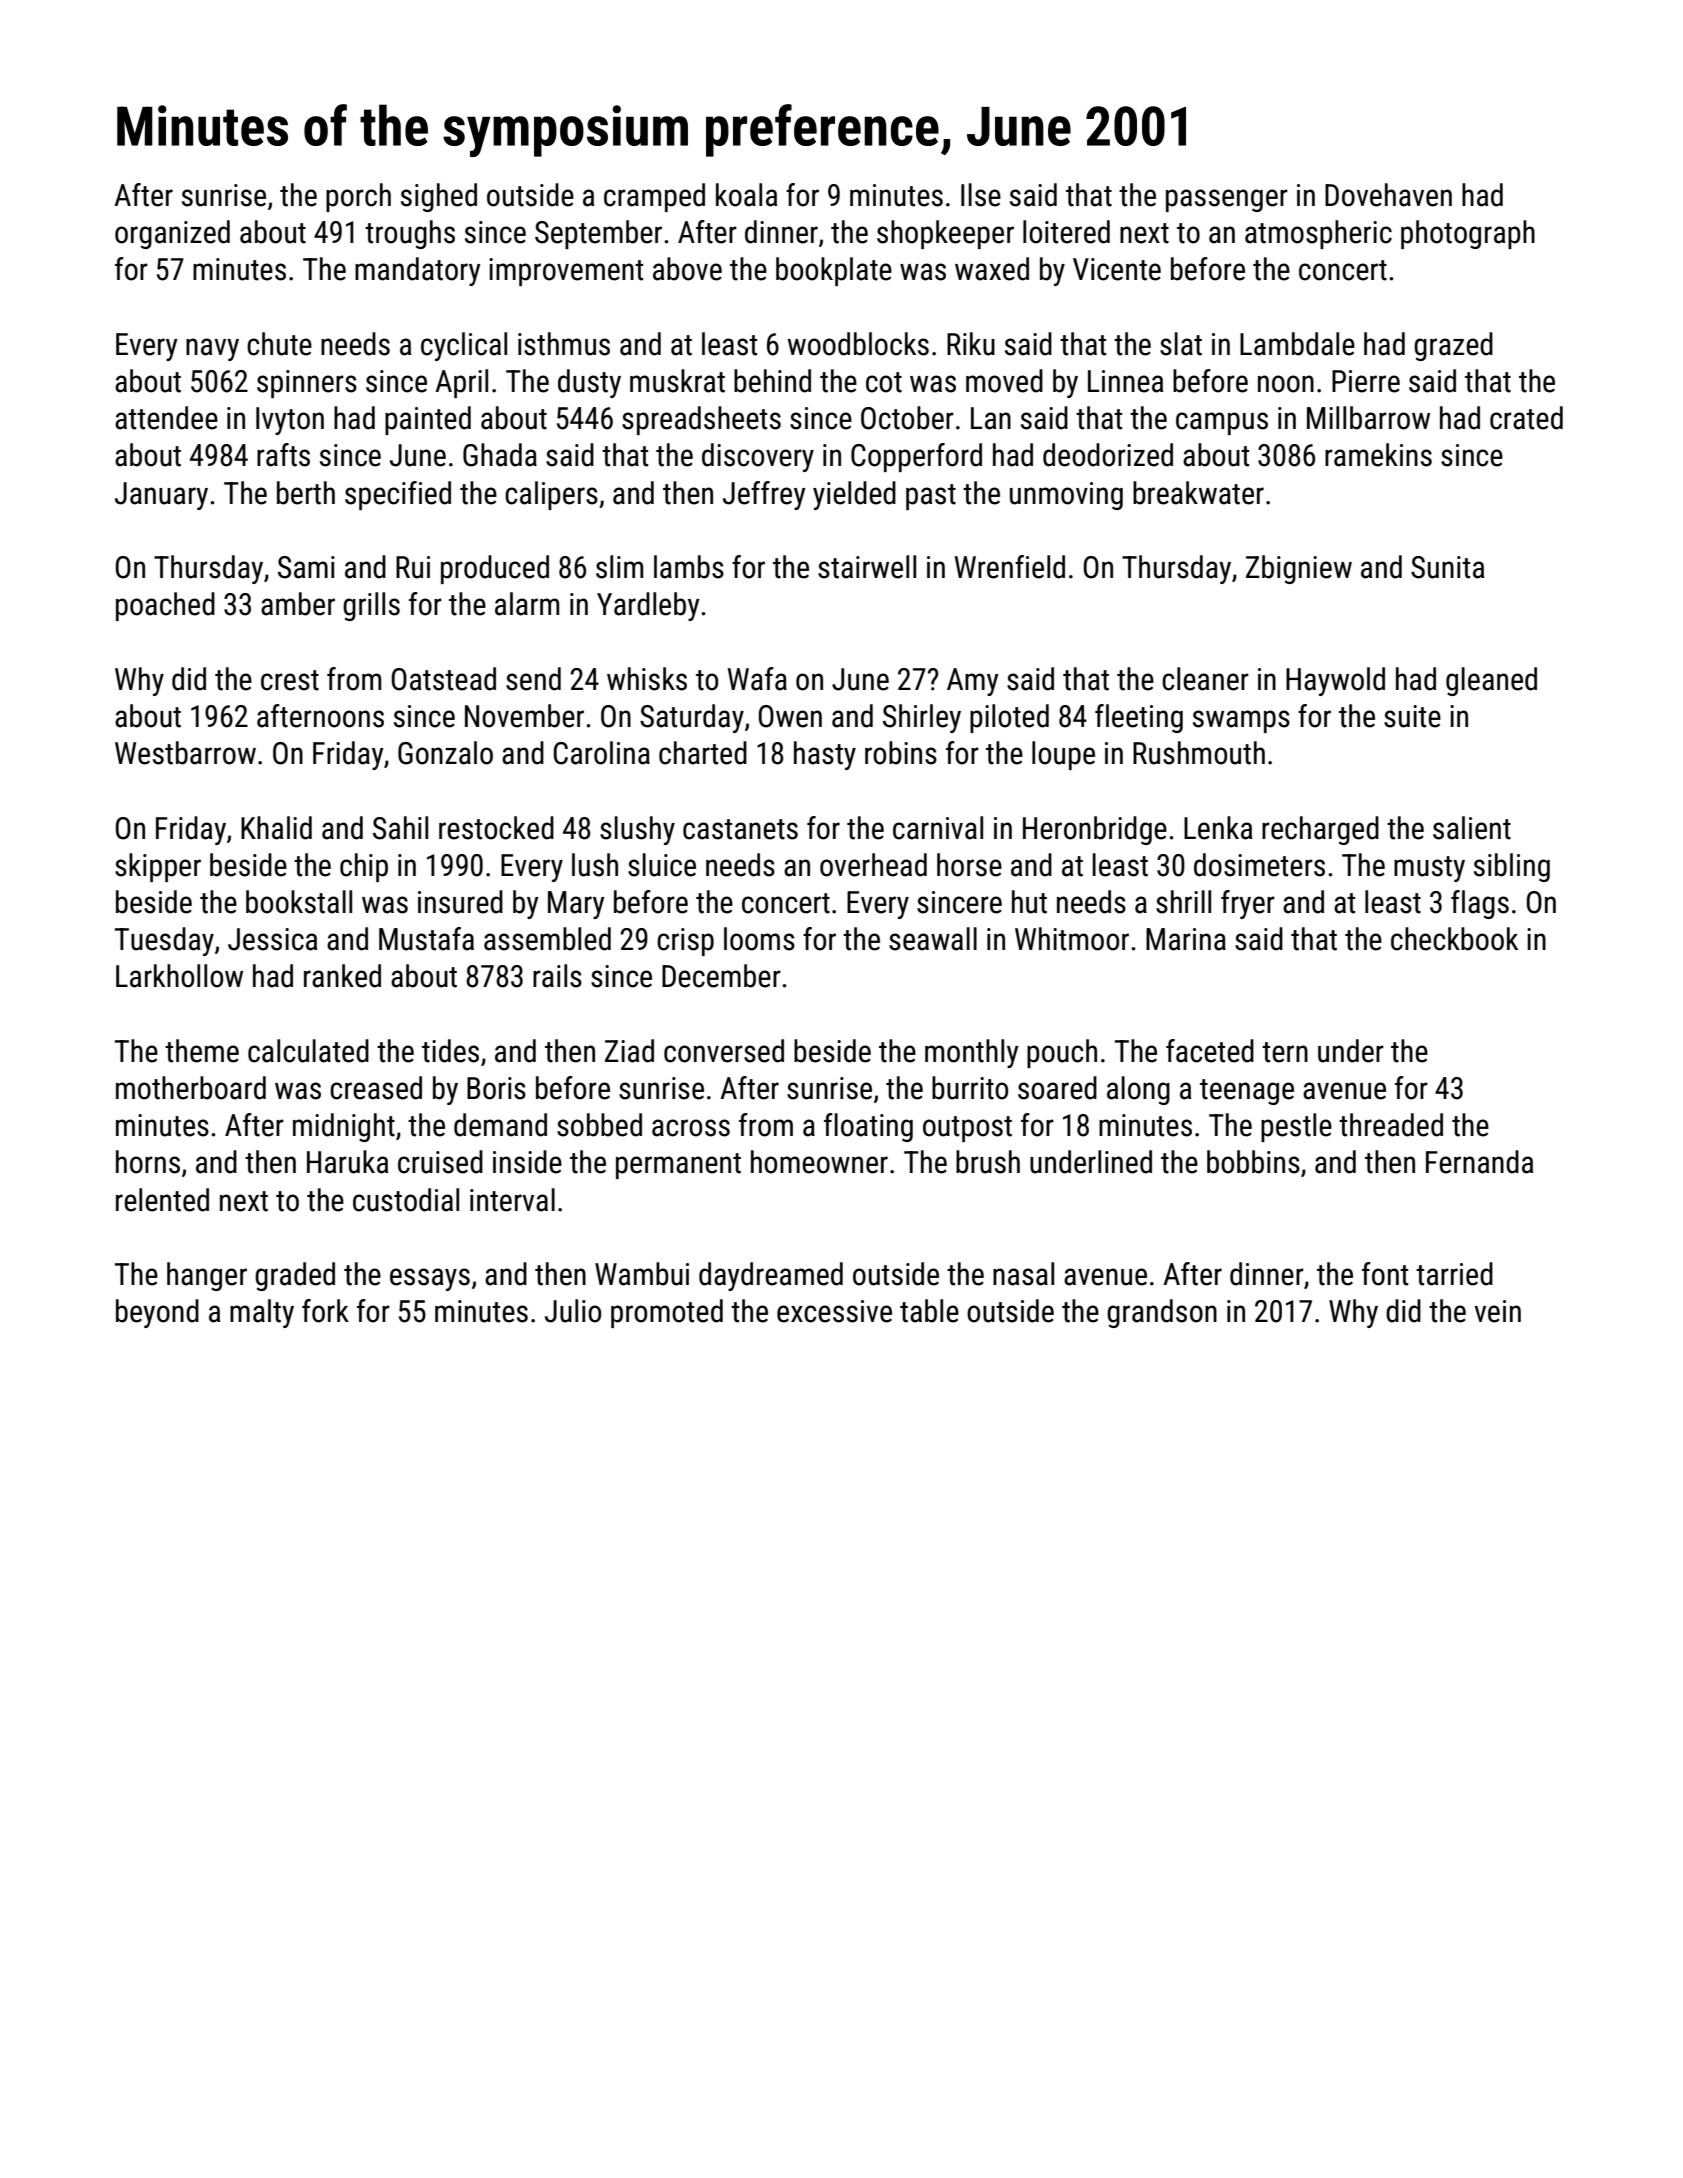  Describe the element at coordinates (1472, 828) in the page. I see `salient` at that location.
